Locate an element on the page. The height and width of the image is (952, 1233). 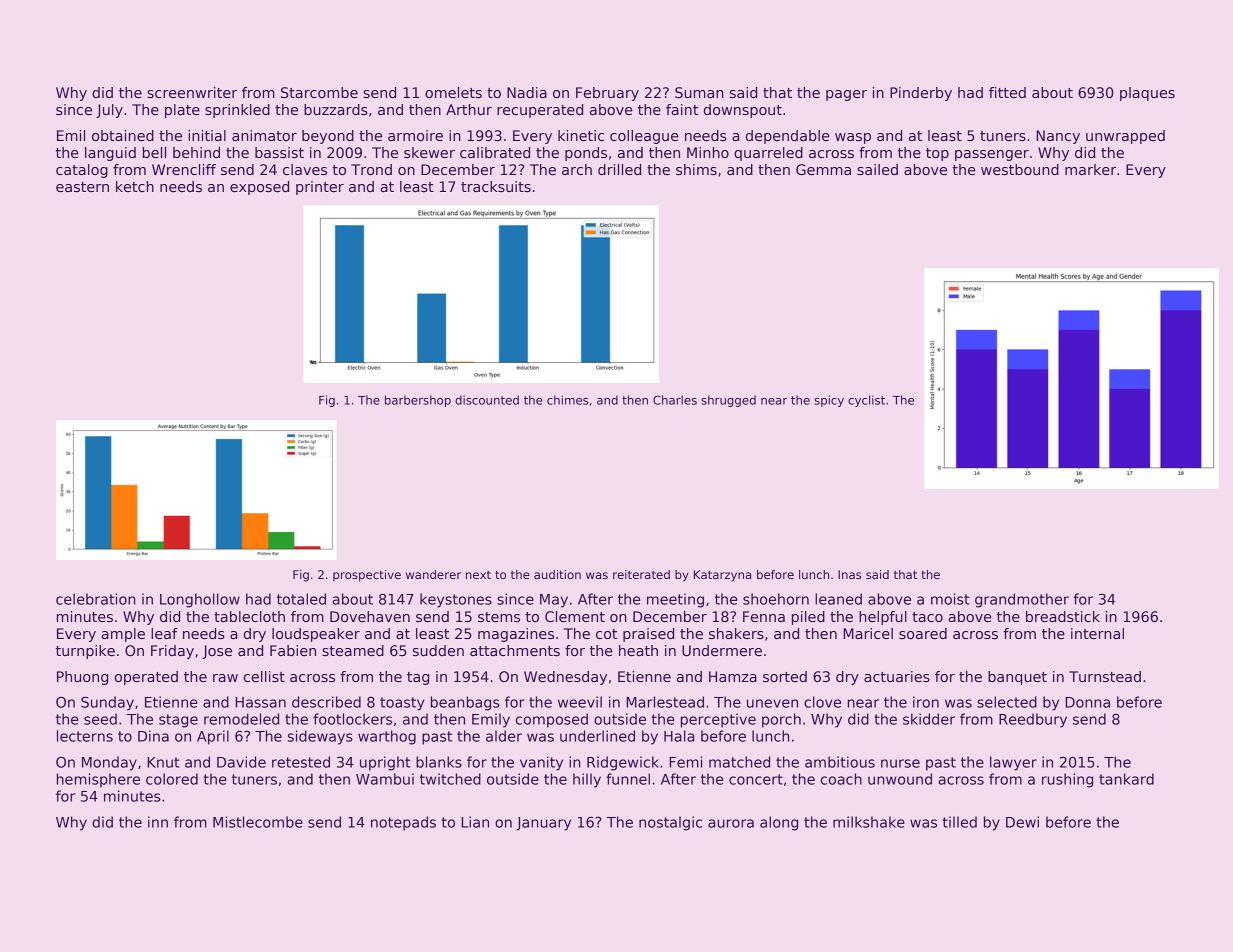
screenwriter is located at coordinates (192, 92).
